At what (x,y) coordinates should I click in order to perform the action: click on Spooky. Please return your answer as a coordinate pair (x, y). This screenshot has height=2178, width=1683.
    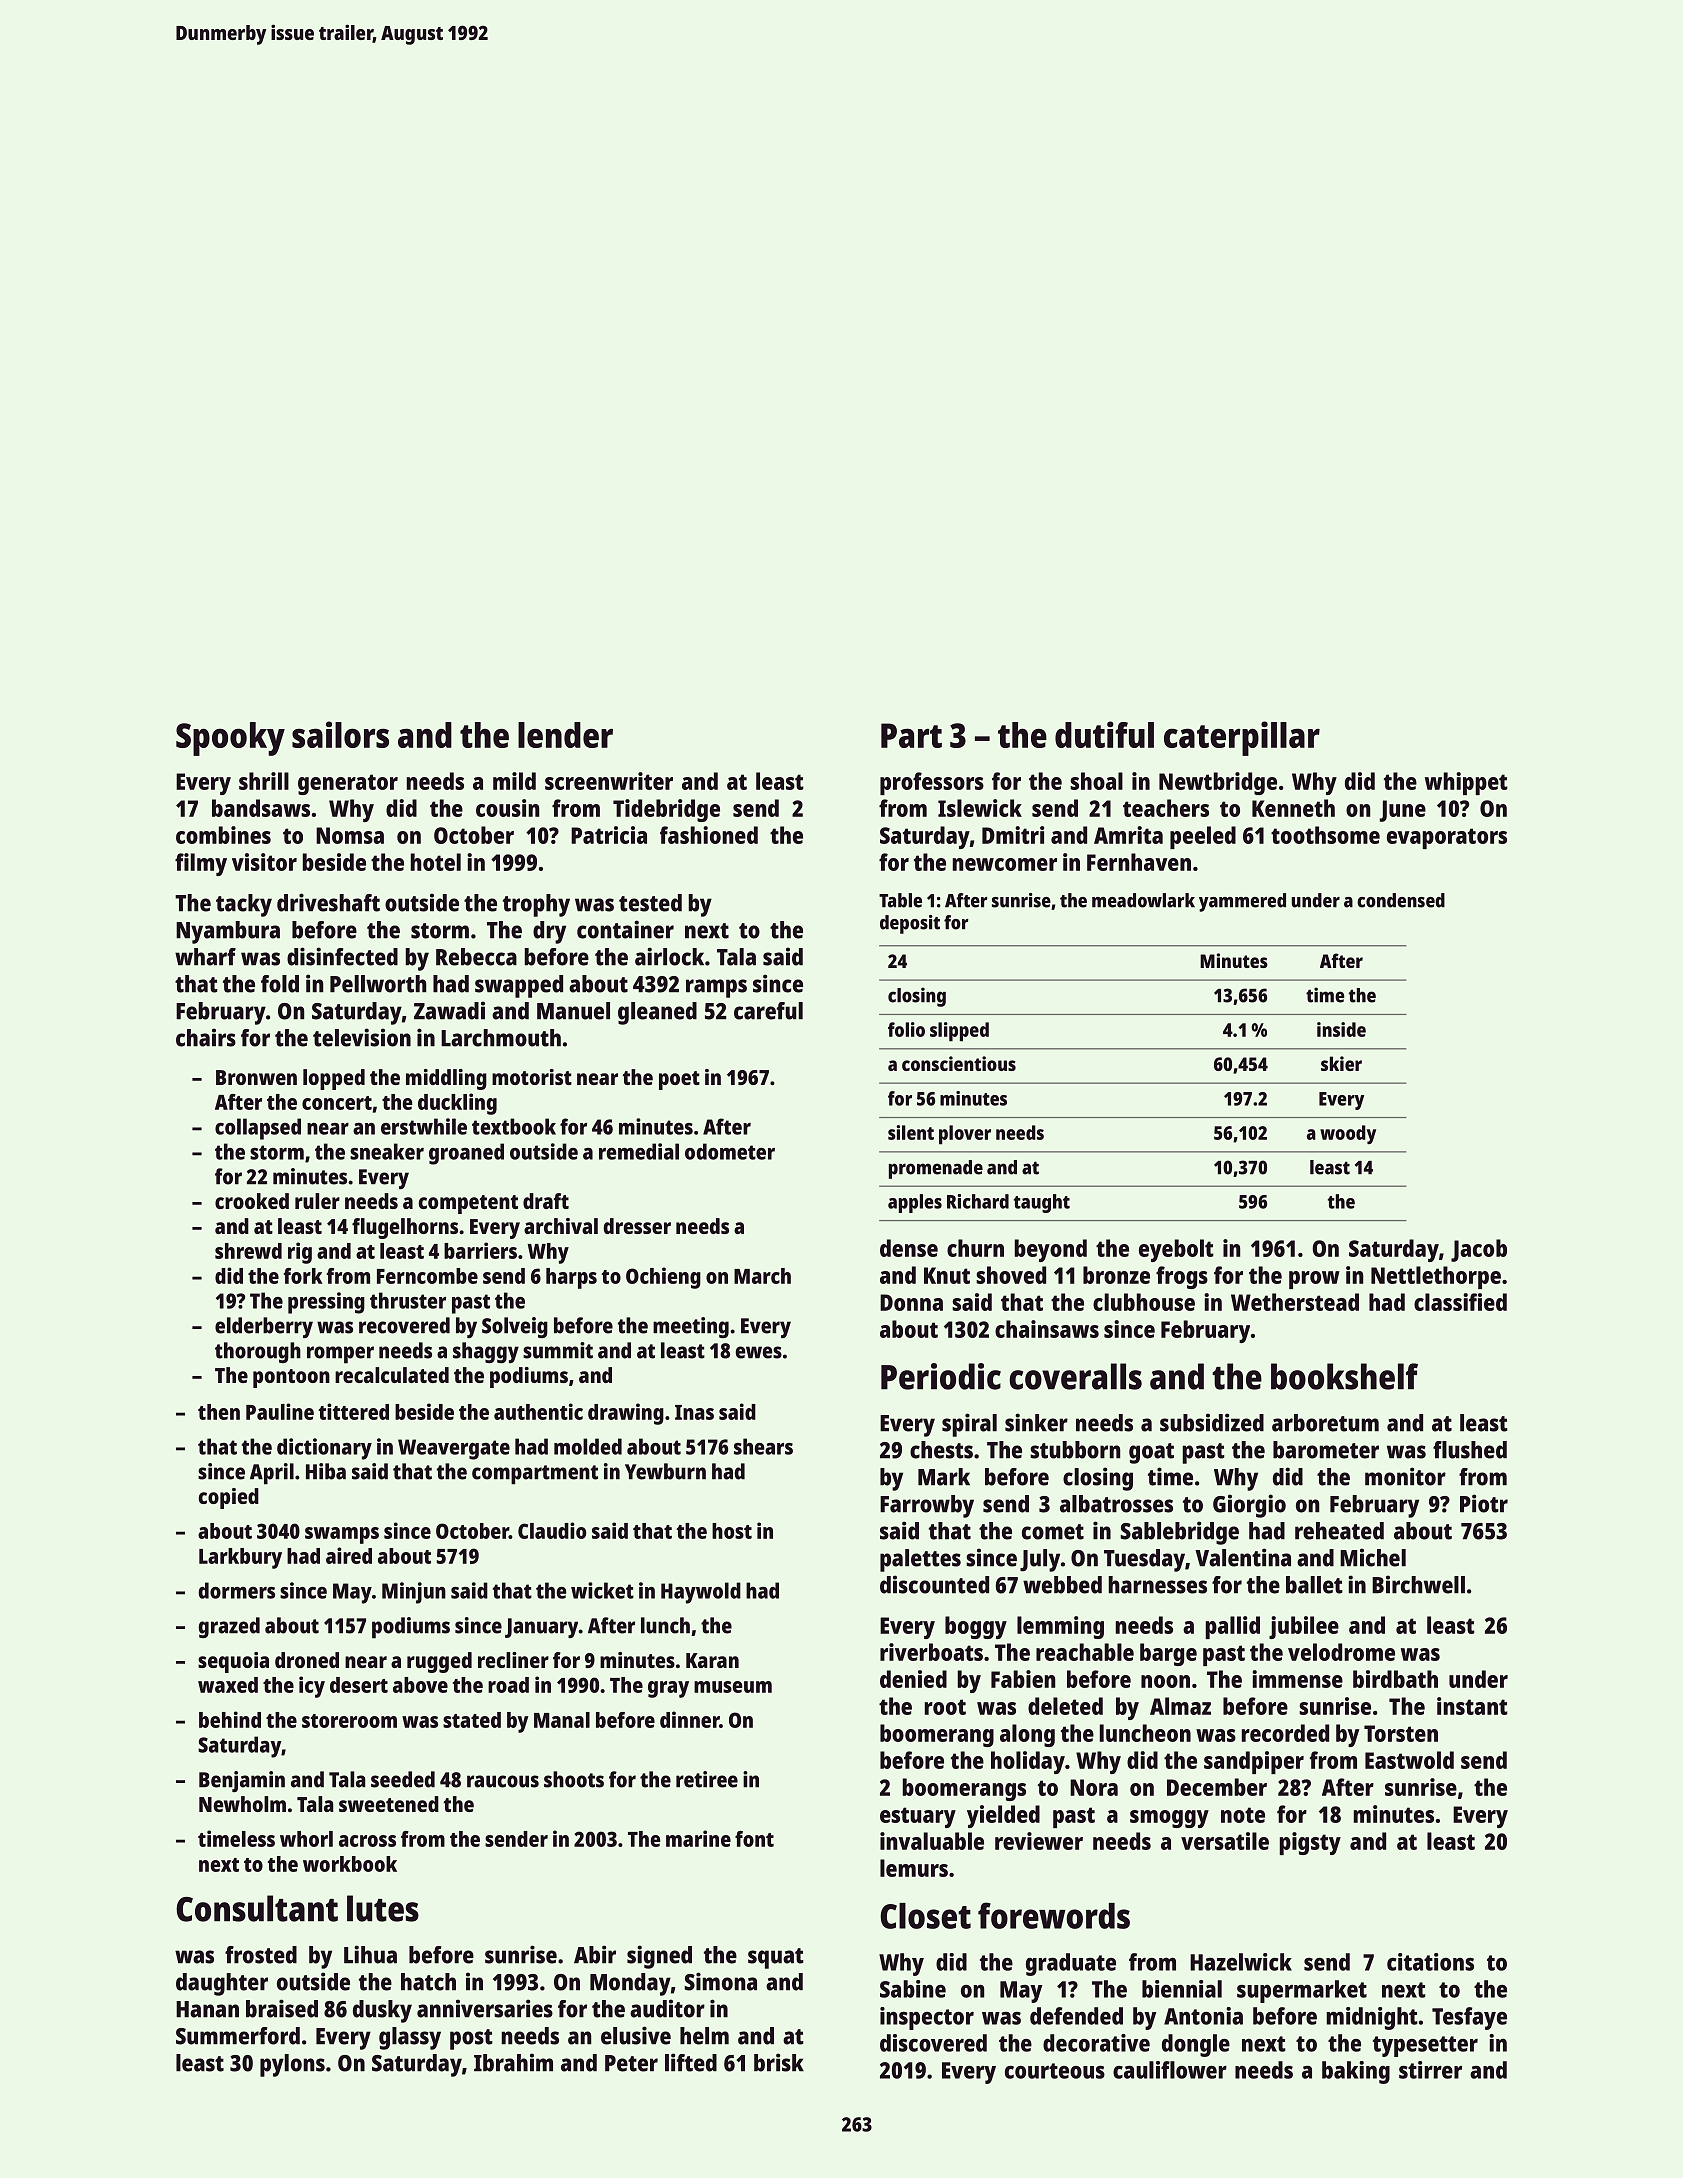
    Looking at the image, I should click on (230, 739).
